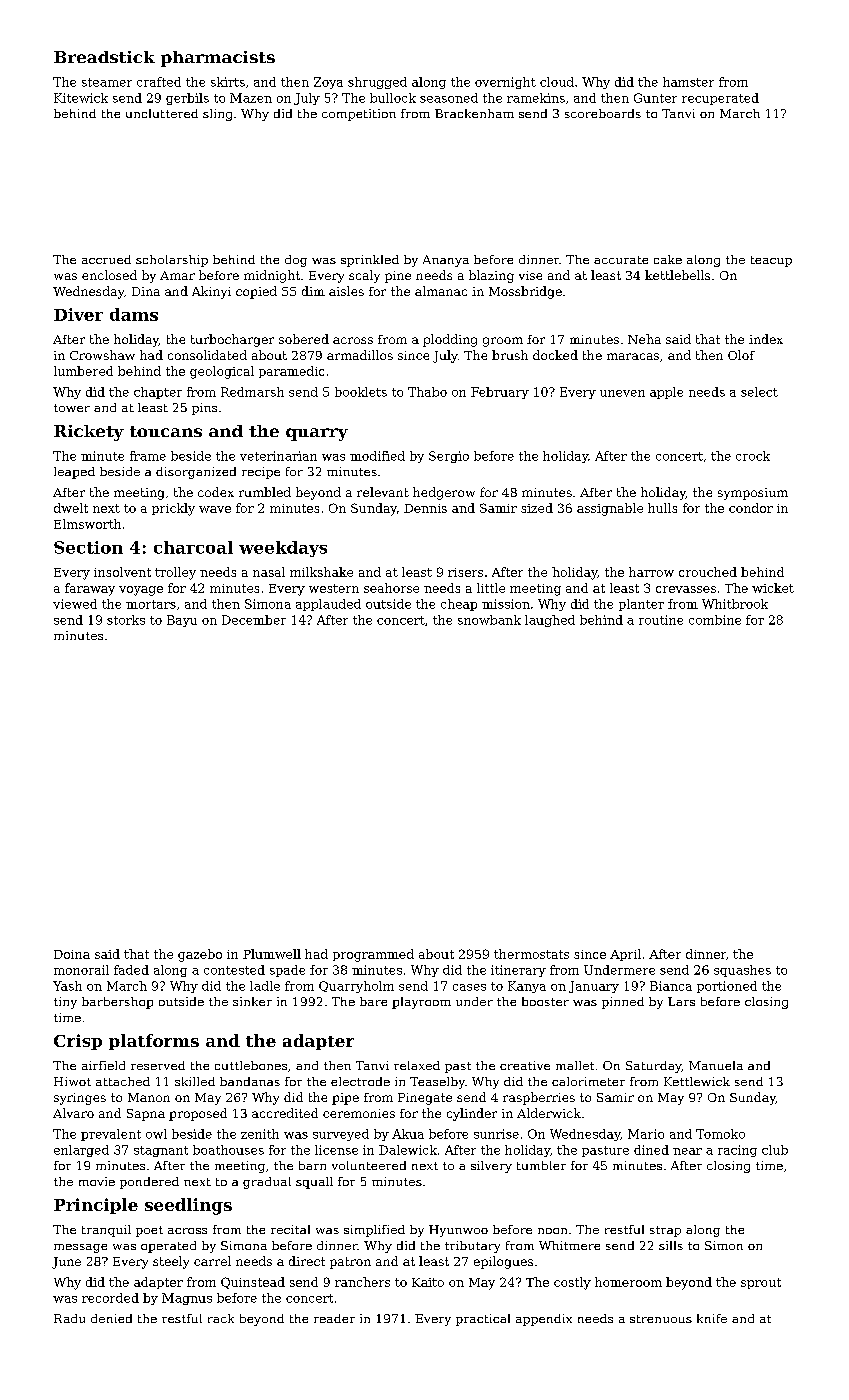  What do you see at coordinates (531, 954) in the page?
I see `thermostats` at bounding box center [531, 954].
